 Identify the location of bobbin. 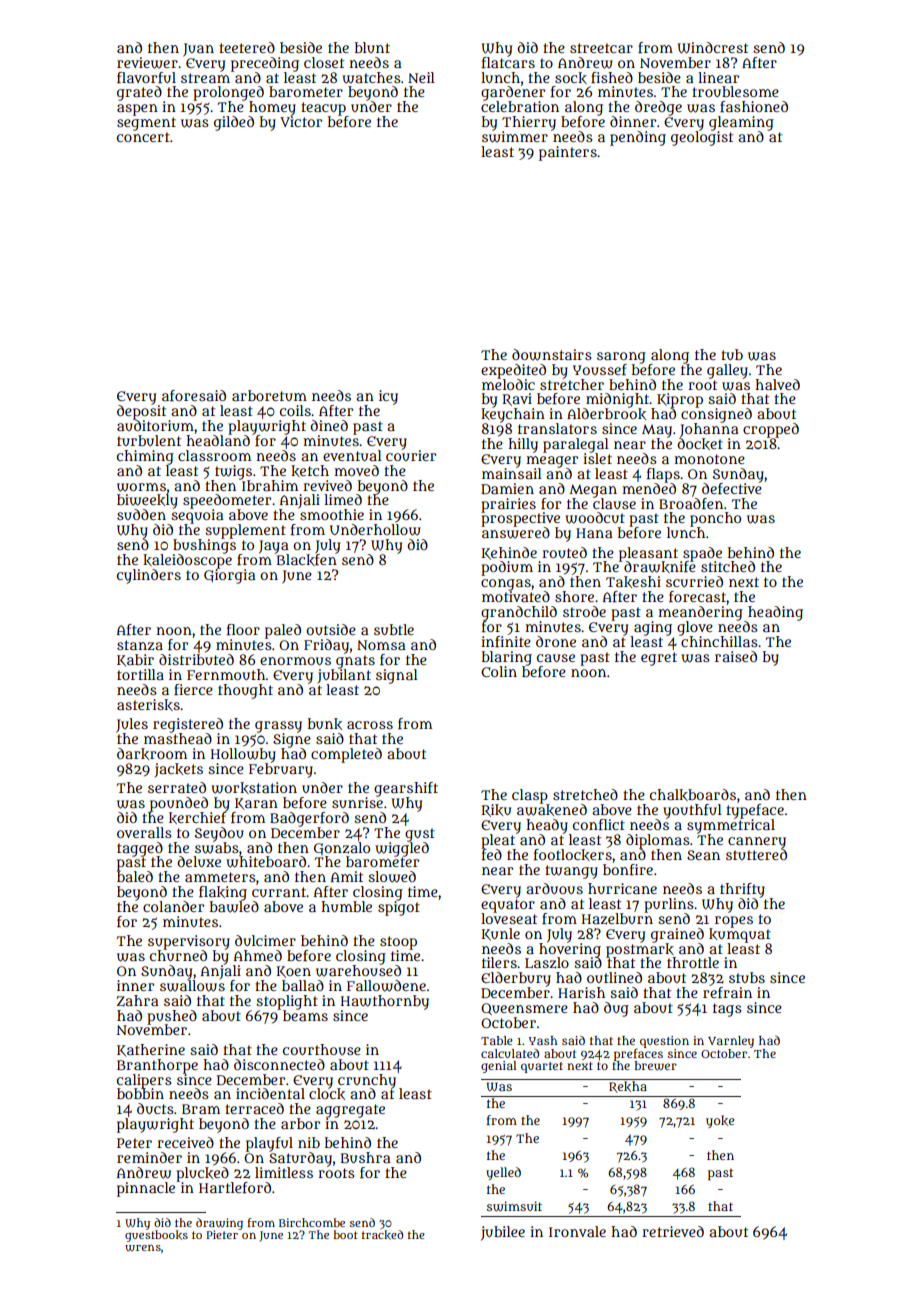
(140, 1093).
